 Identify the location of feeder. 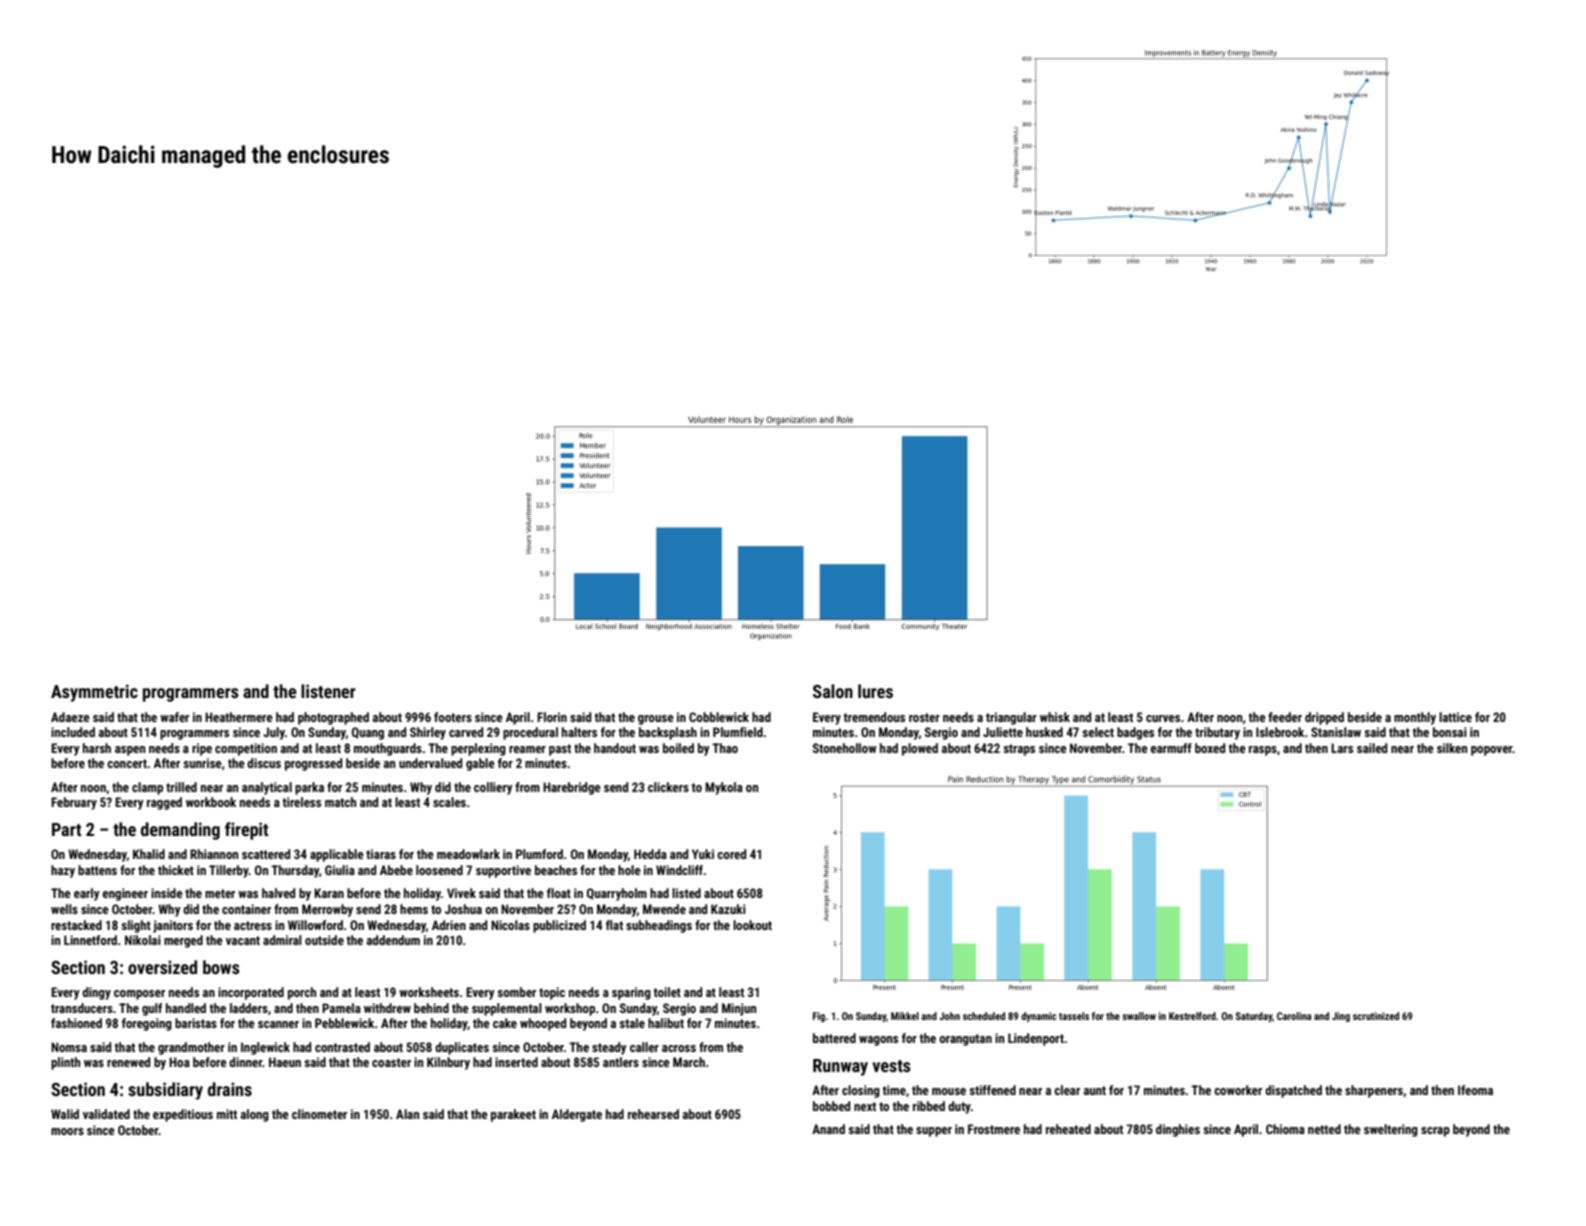
(1285, 717).
